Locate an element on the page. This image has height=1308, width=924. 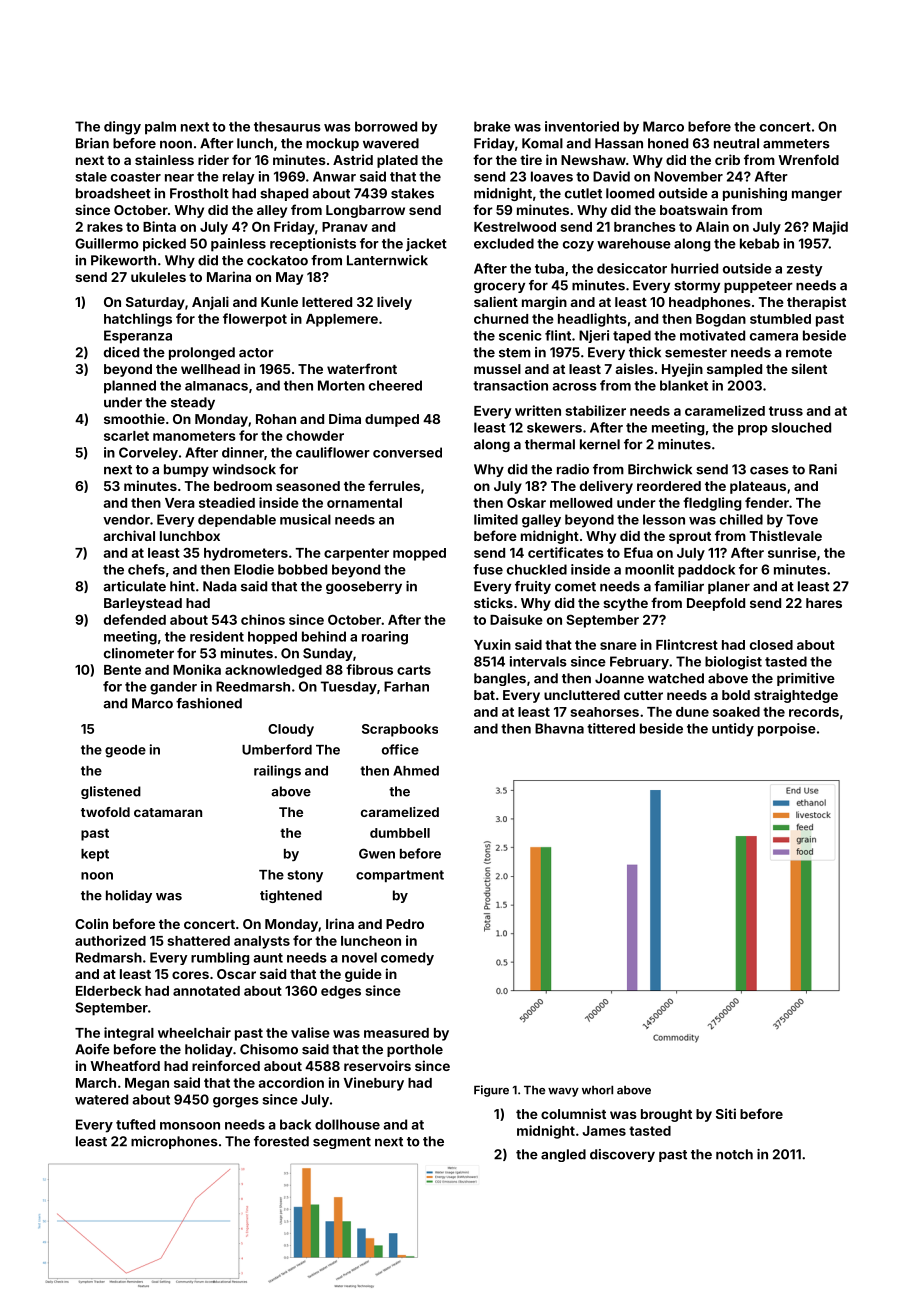
truss is located at coordinates (786, 411).
